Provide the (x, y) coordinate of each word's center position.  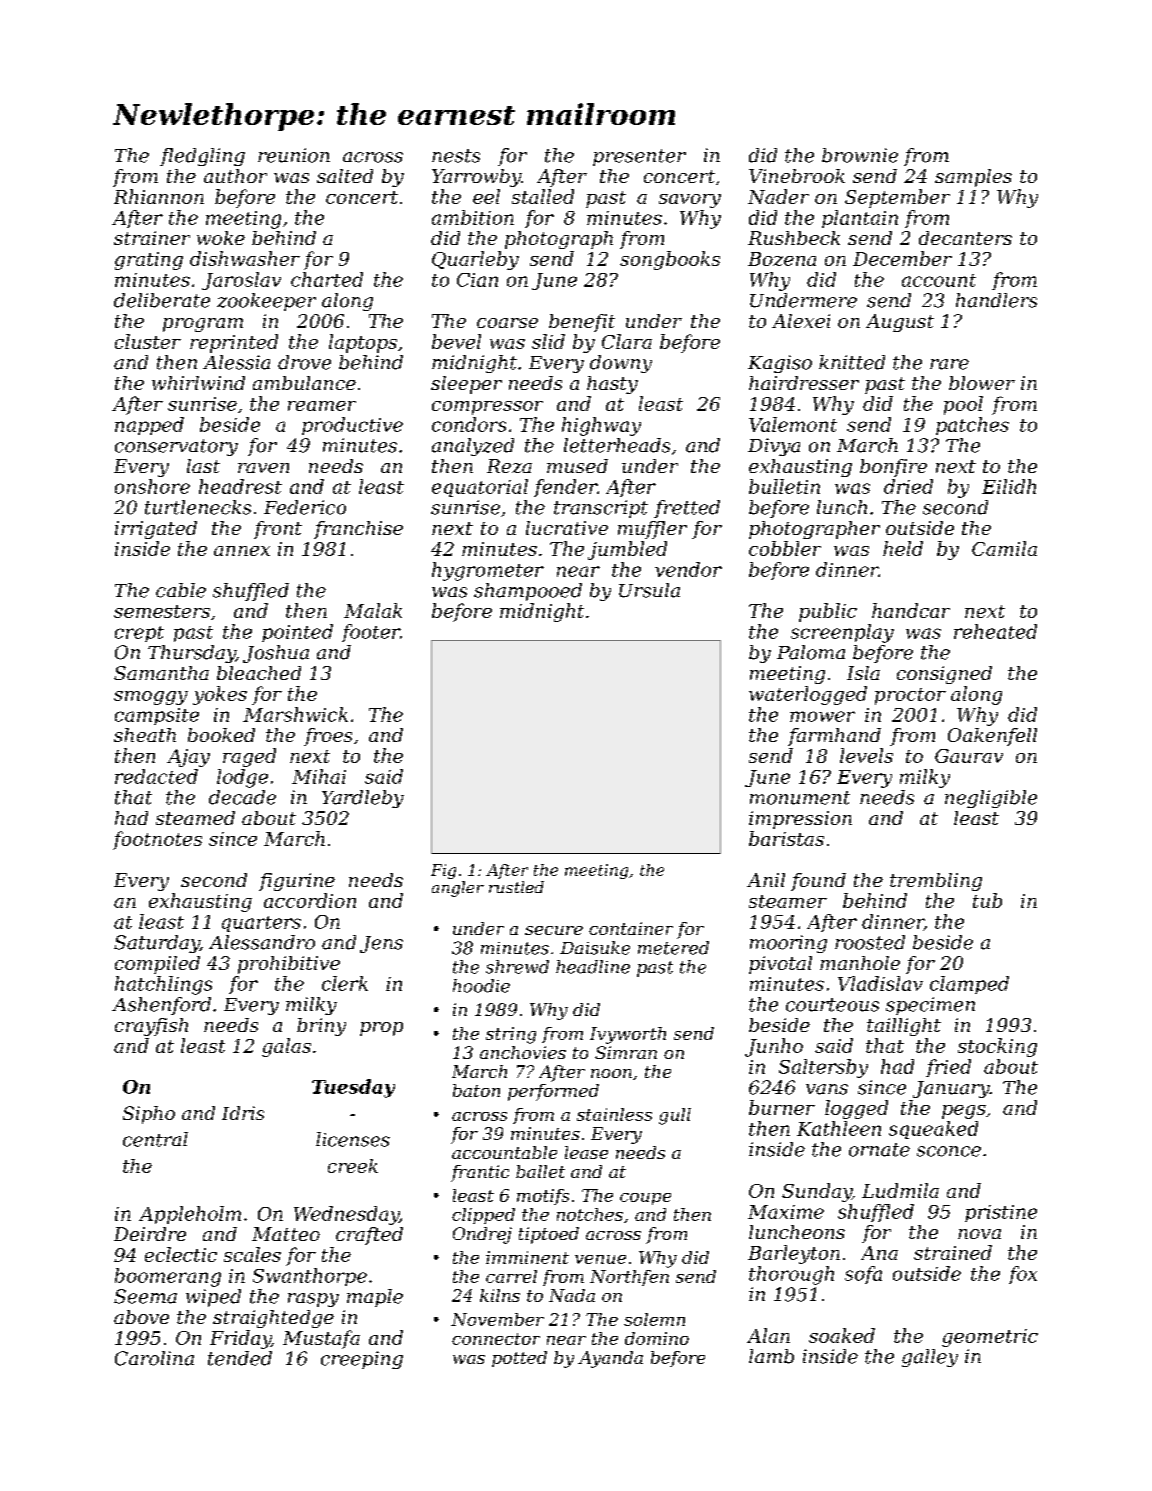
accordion (310, 900)
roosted (870, 942)
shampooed (528, 592)
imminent (527, 1257)
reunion (294, 155)
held (903, 548)
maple (375, 1298)
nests (456, 156)
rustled (516, 887)
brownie (860, 155)
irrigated (156, 530)
